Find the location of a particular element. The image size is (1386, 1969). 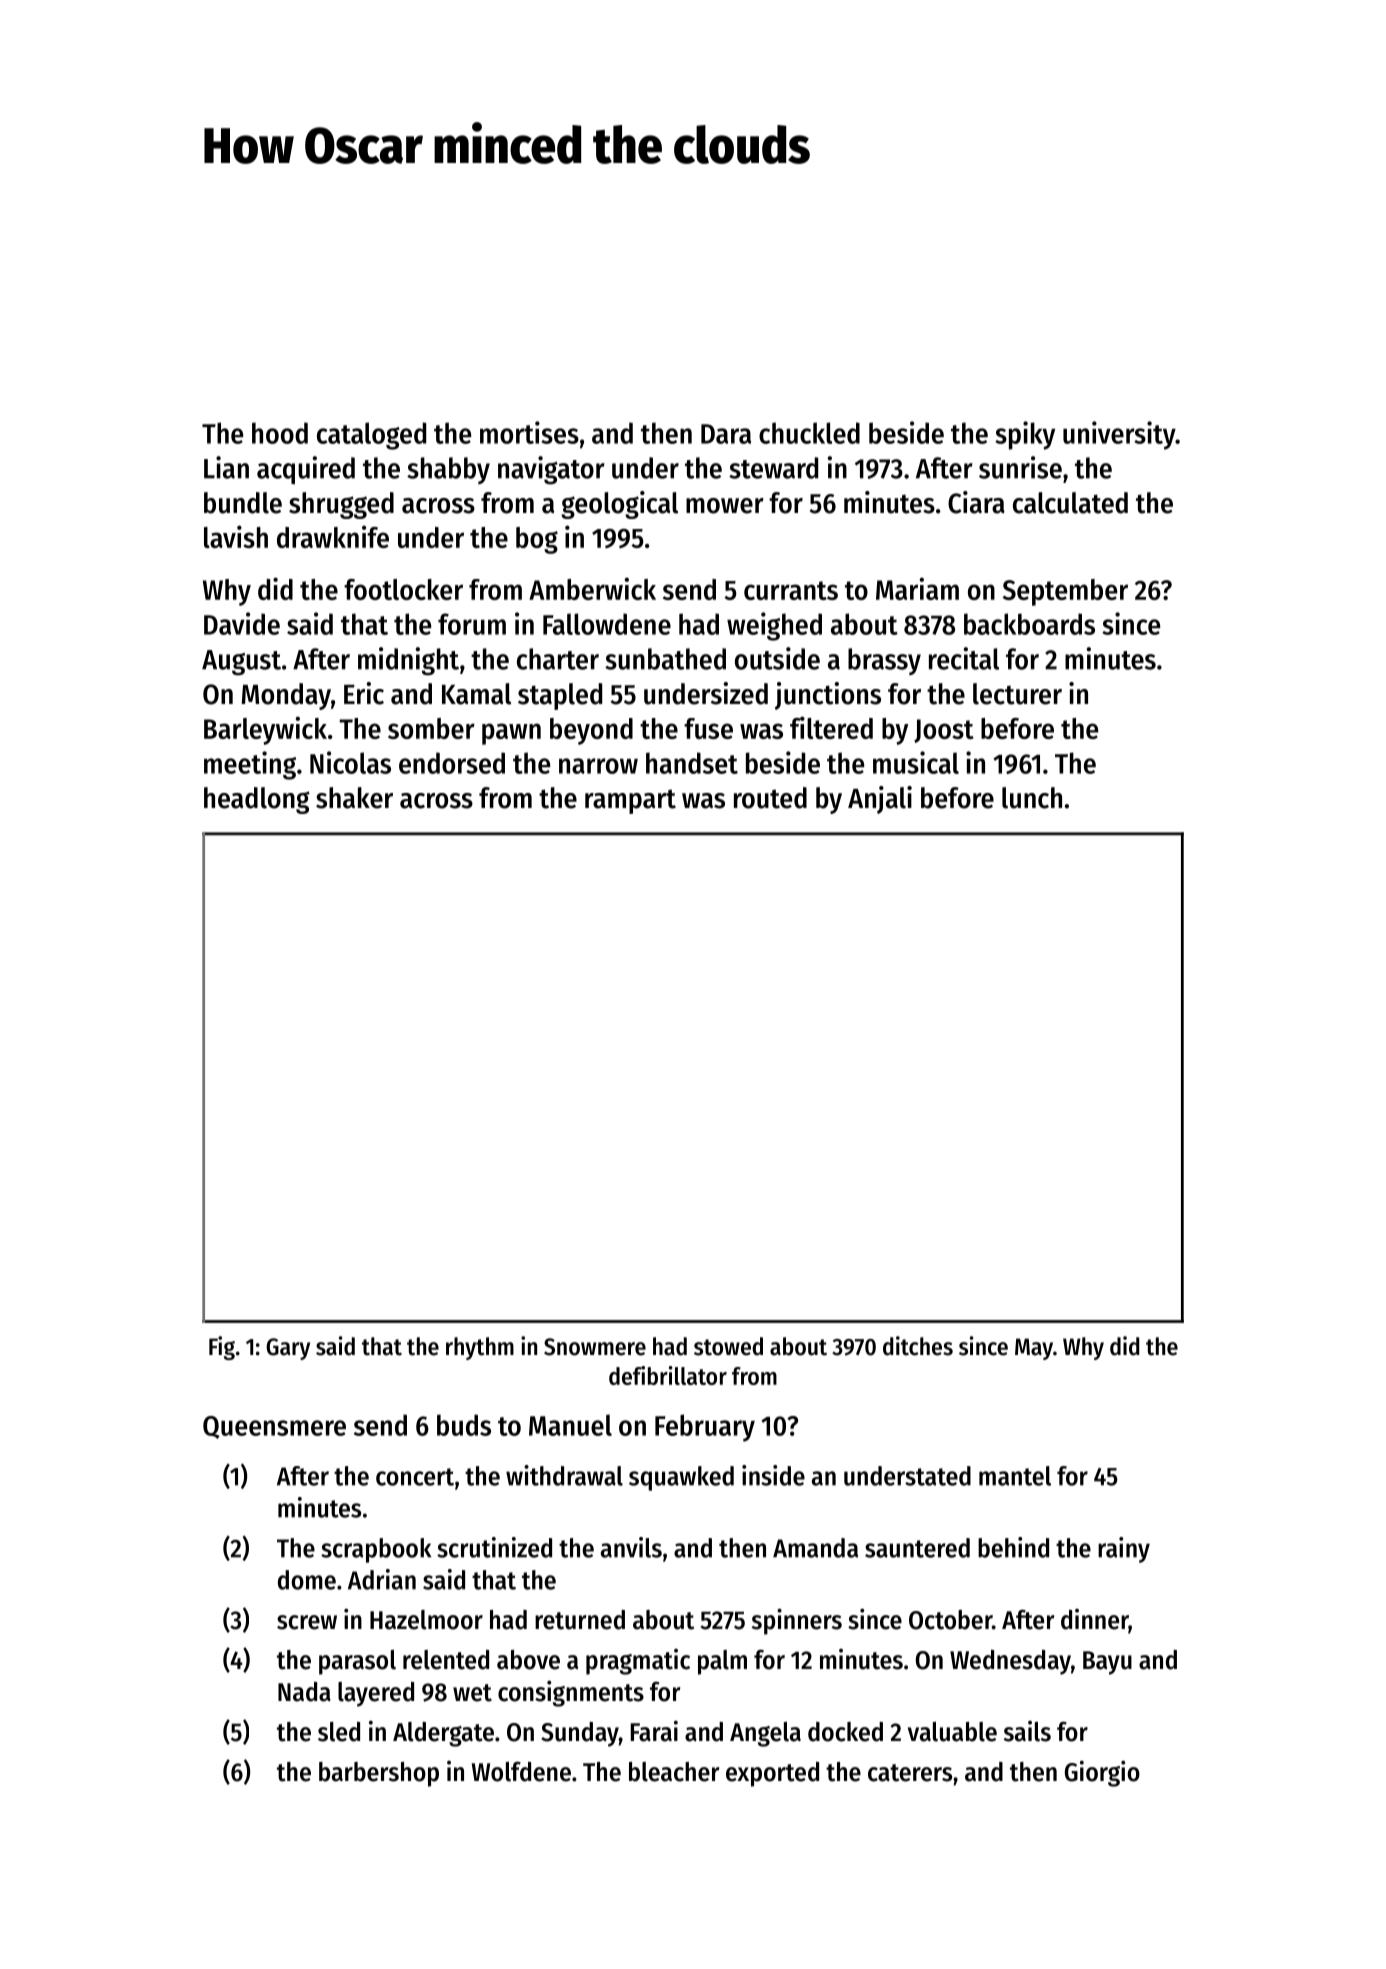

rampart is located at coordinates (630, 801).
